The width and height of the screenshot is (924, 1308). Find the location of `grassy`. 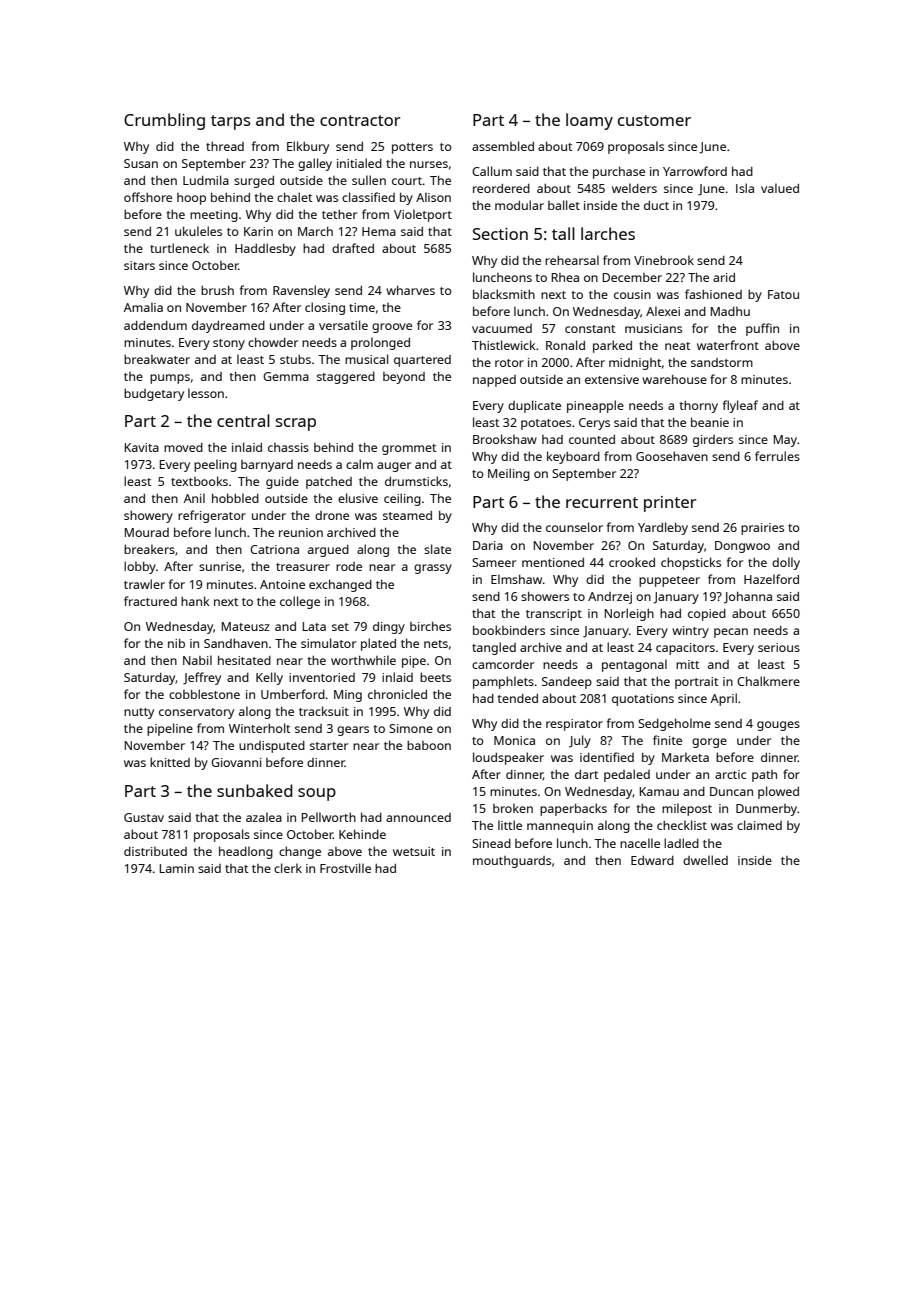

grassy is located at coordinates (433, 569).
